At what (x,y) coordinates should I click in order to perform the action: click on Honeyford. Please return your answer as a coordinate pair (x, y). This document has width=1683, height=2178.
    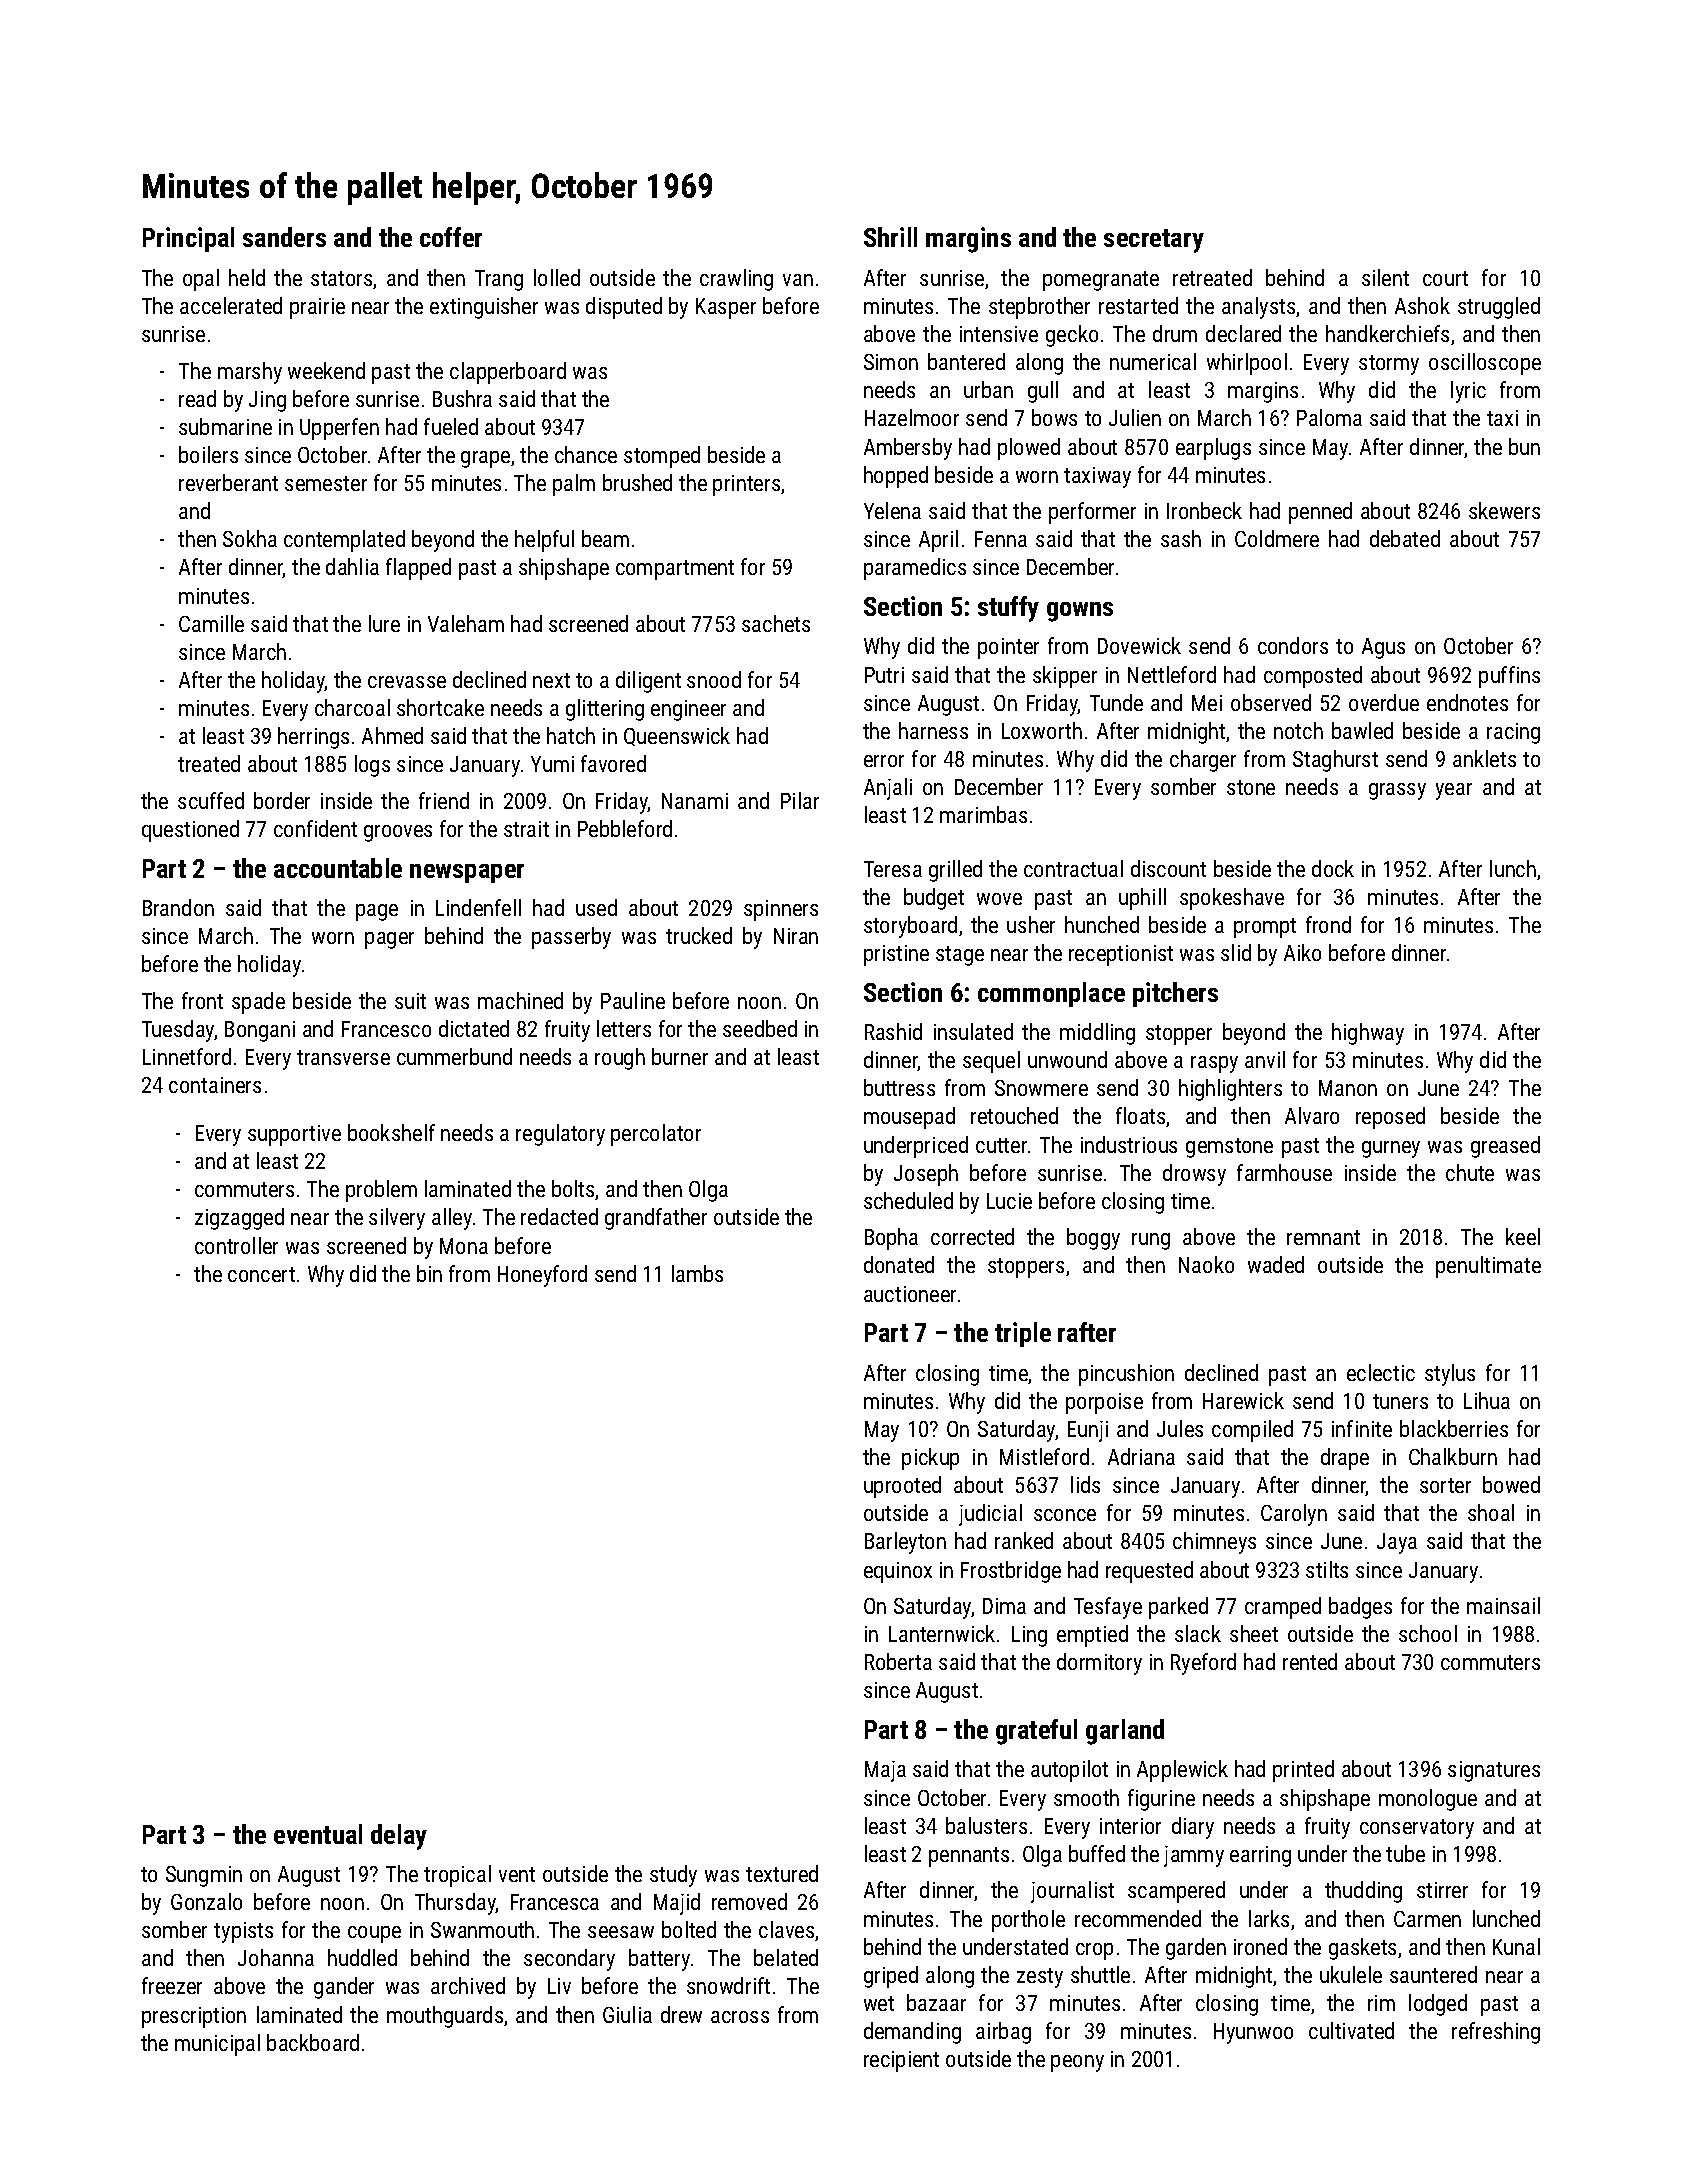
    Looking at the image, I should click on (542, 1276).
